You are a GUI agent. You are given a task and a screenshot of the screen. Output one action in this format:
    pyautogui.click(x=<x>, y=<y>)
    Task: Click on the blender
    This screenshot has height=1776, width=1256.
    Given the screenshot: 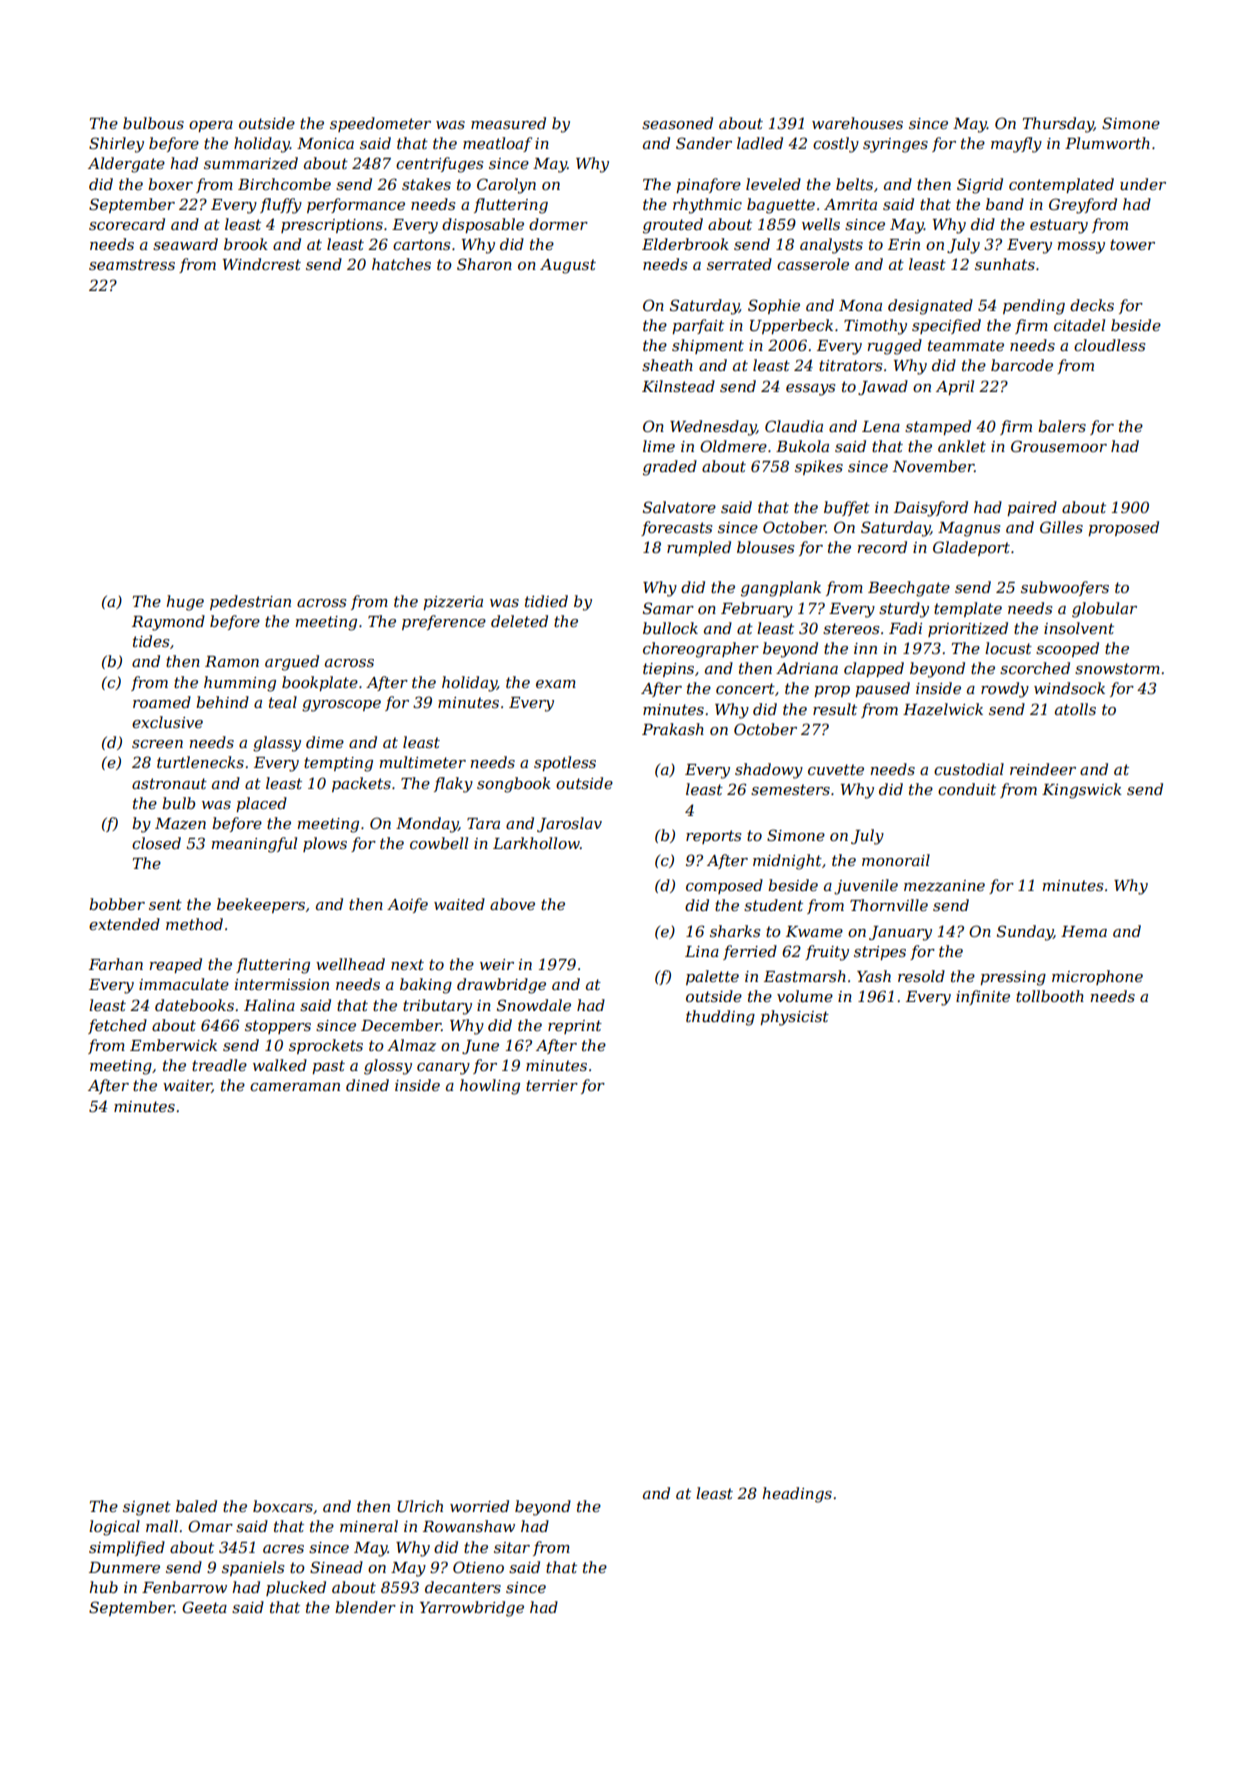 What is the action you would take?
    pyautogui.click(x=365, y=1607)
